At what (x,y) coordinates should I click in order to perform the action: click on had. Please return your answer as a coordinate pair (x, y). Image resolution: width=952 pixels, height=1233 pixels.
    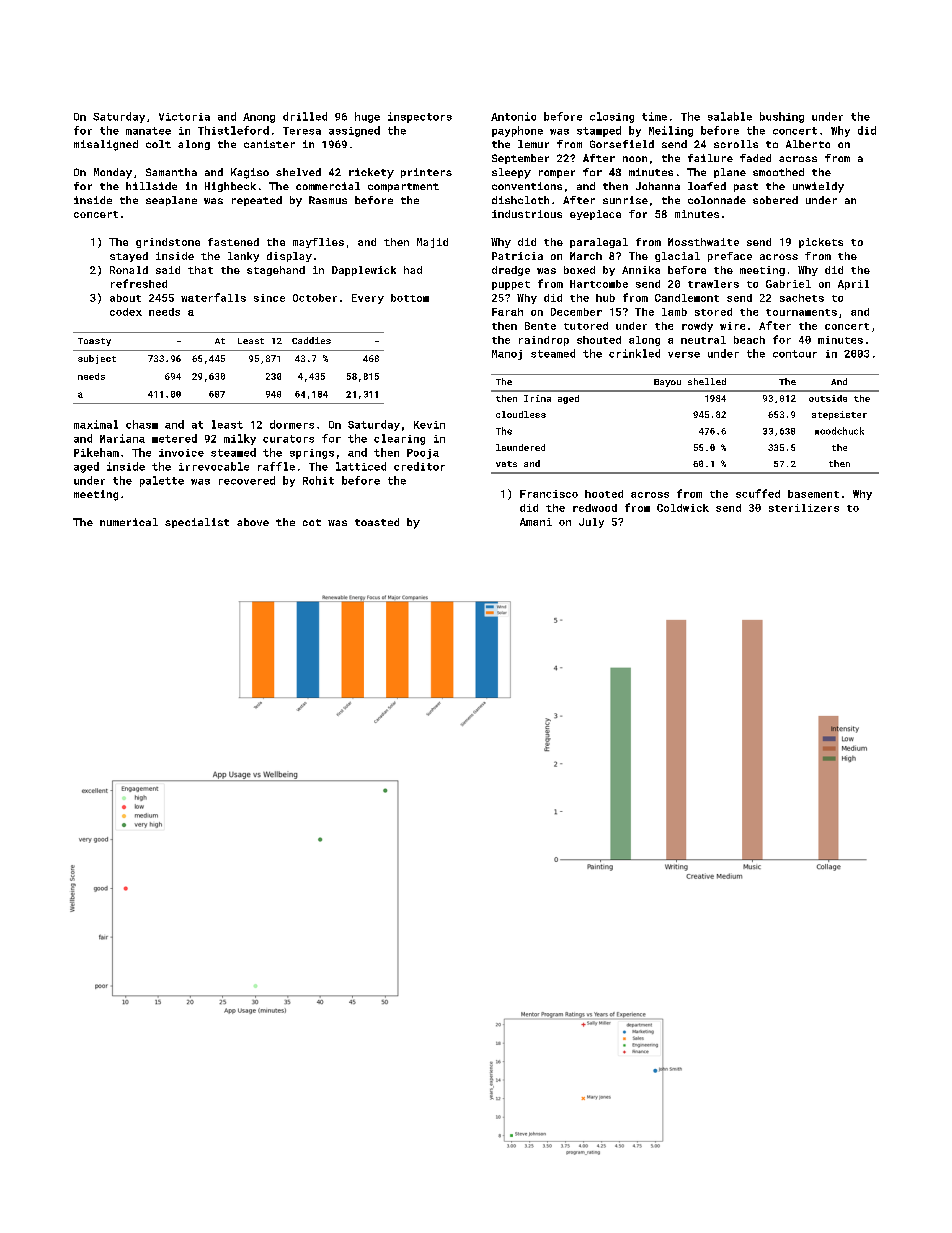
    Looking at the image, I should click on (413, 270).
